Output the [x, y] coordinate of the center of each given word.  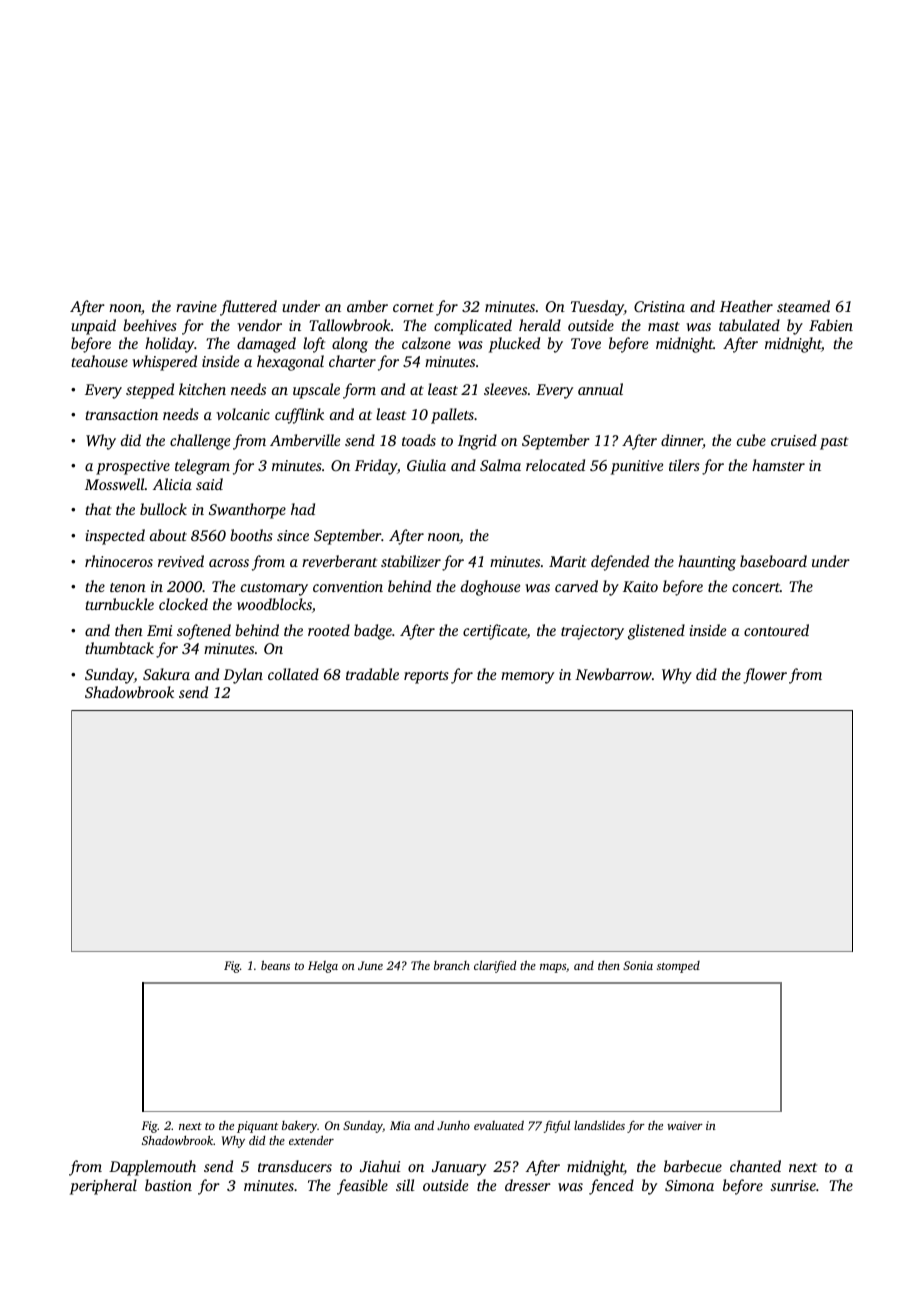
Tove [586, 343]
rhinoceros [119, 561]
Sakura [166, 674]
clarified [495, 967]
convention [348, 586]
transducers [295, 1166]
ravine [196, 306]
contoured [776, 630]
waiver [685, 1125]
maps [553, 968]
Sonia [638, 965]
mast [664, 326]
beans [275, 965]
